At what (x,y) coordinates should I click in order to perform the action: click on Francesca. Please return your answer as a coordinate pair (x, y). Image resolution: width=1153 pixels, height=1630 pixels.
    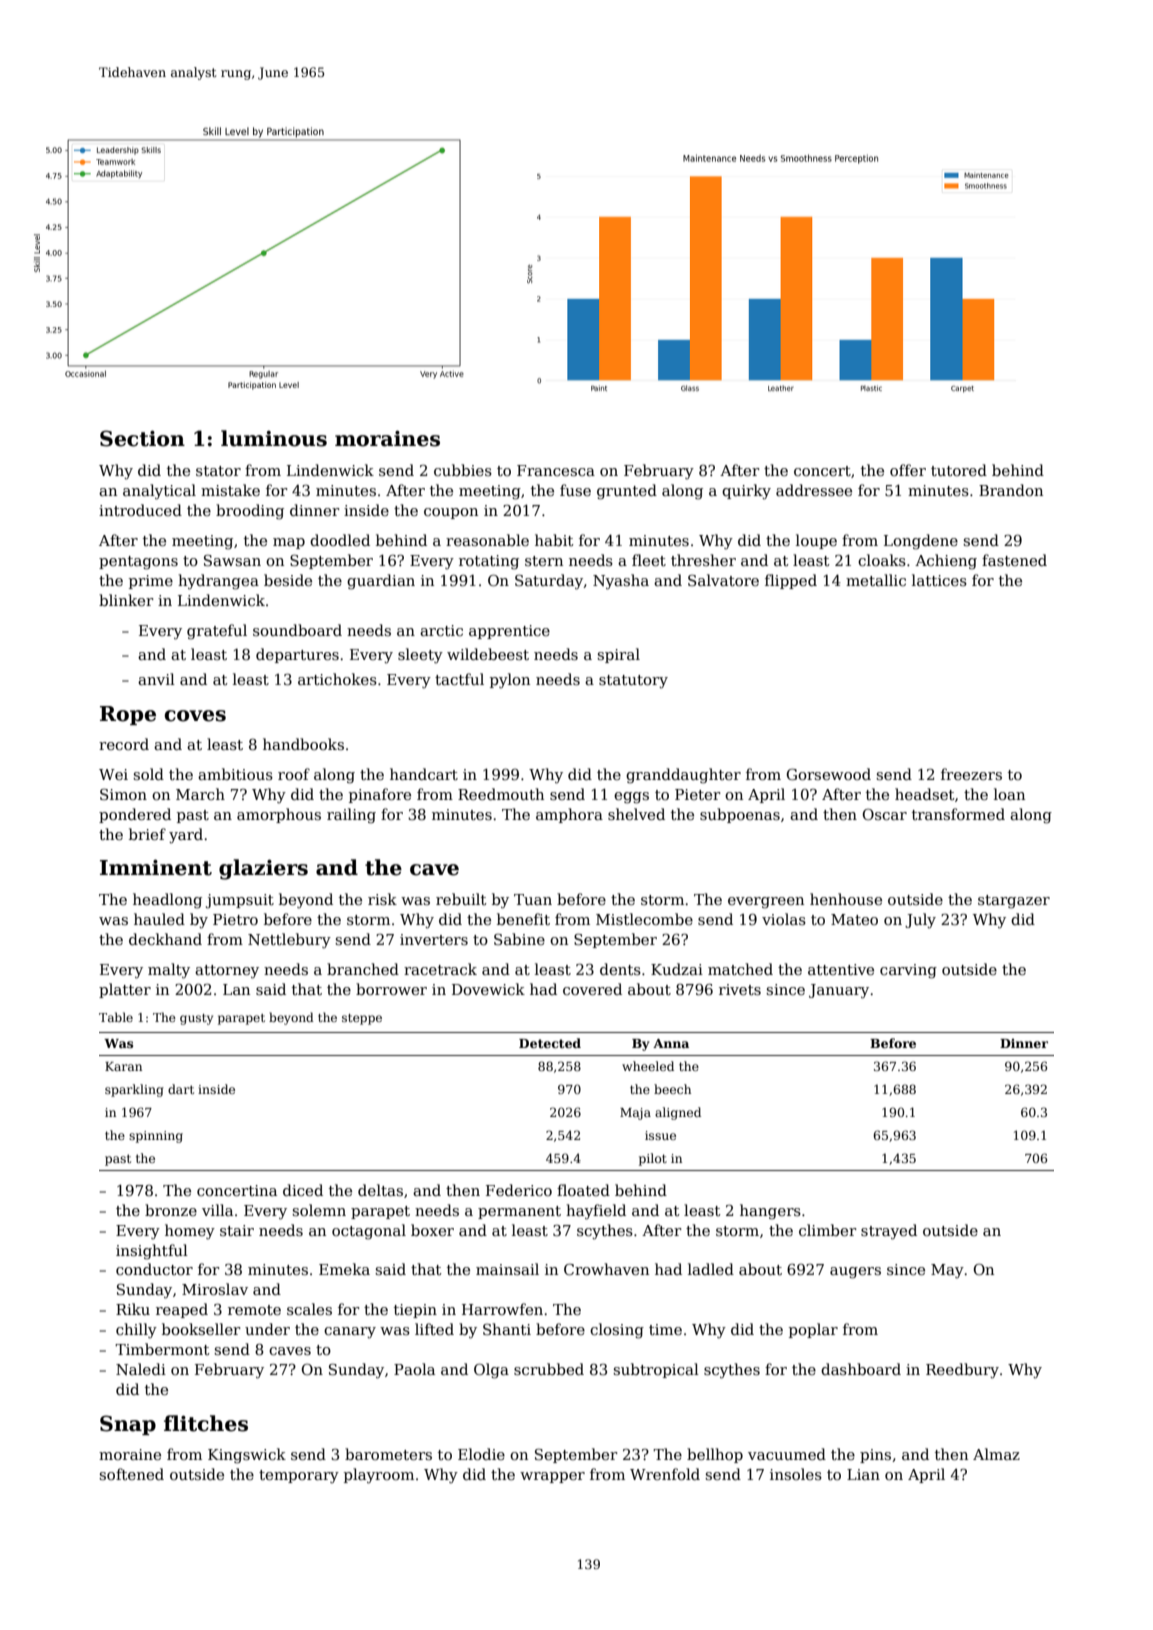
    Looking at the image, I should click on (556, 470).
